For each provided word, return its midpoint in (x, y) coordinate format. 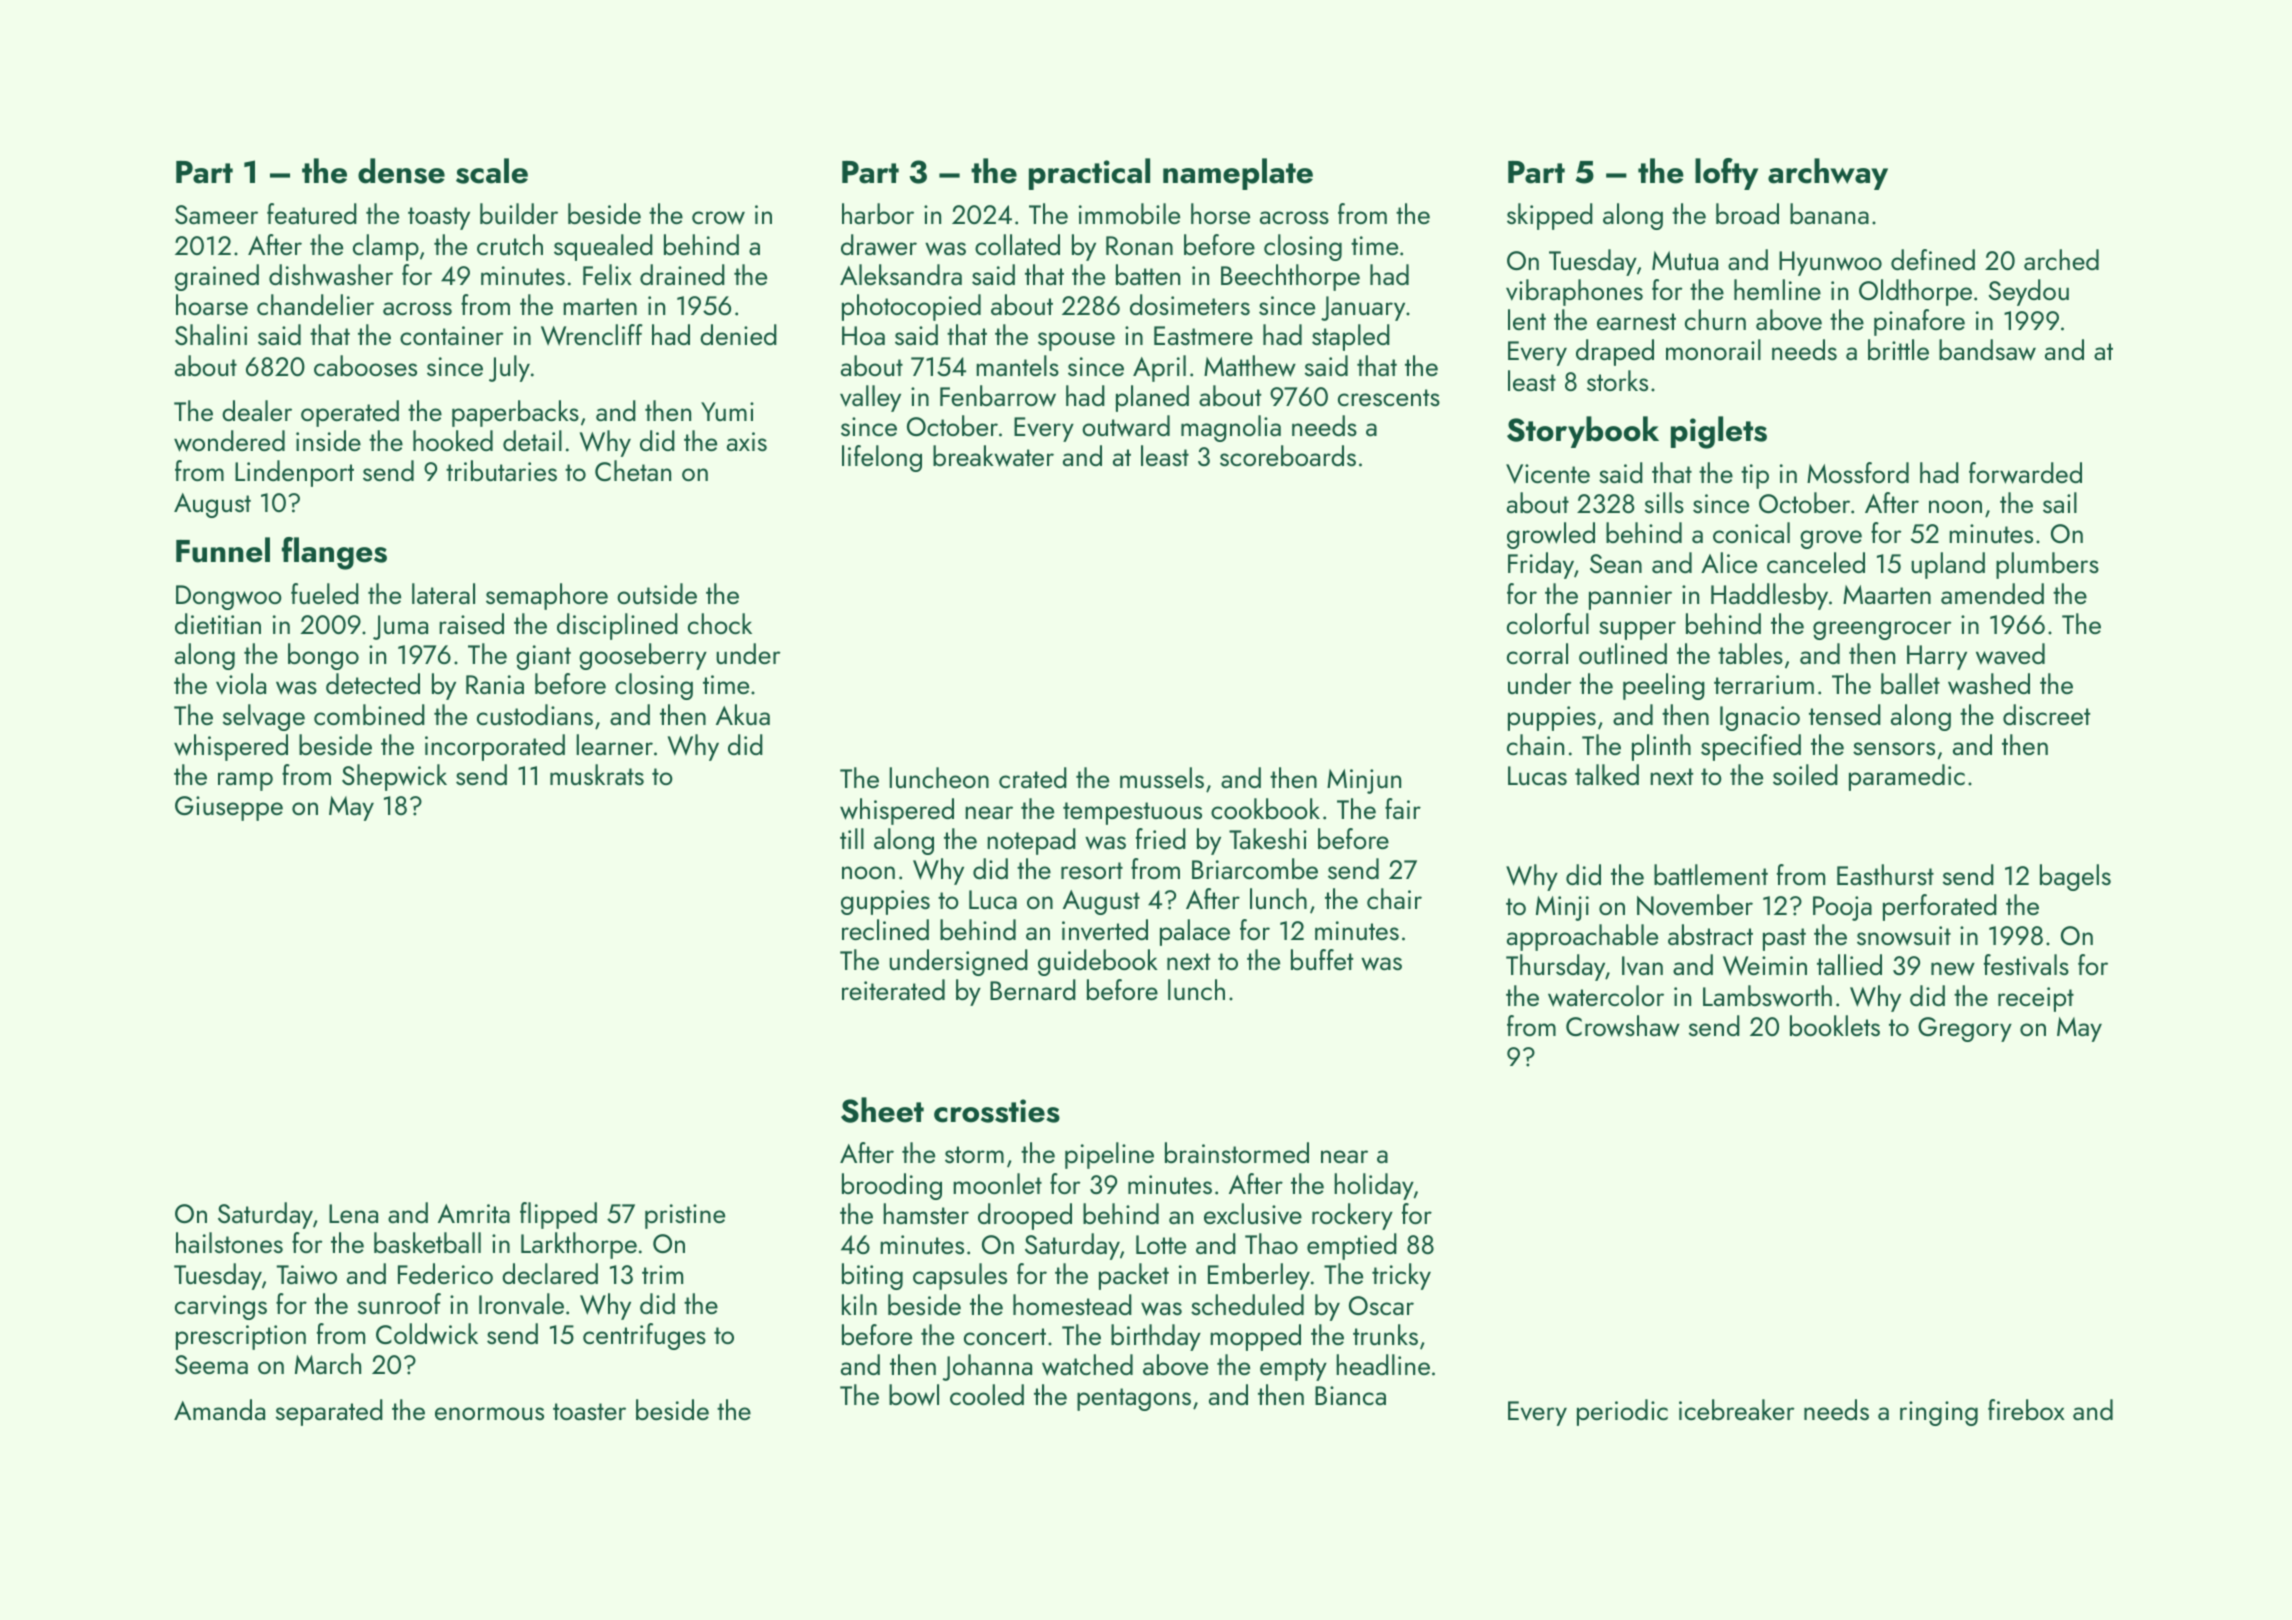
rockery (1352, 1216)
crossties (997, 1111)
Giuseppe (229, 808)
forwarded (2025, 473)
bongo (323, 656)
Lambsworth (1767, 996)
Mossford (1858, 472)
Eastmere (1203, 335)
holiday (1374, 1186)
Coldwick (427, 1334)
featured (312, 213)
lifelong (882, 458)
